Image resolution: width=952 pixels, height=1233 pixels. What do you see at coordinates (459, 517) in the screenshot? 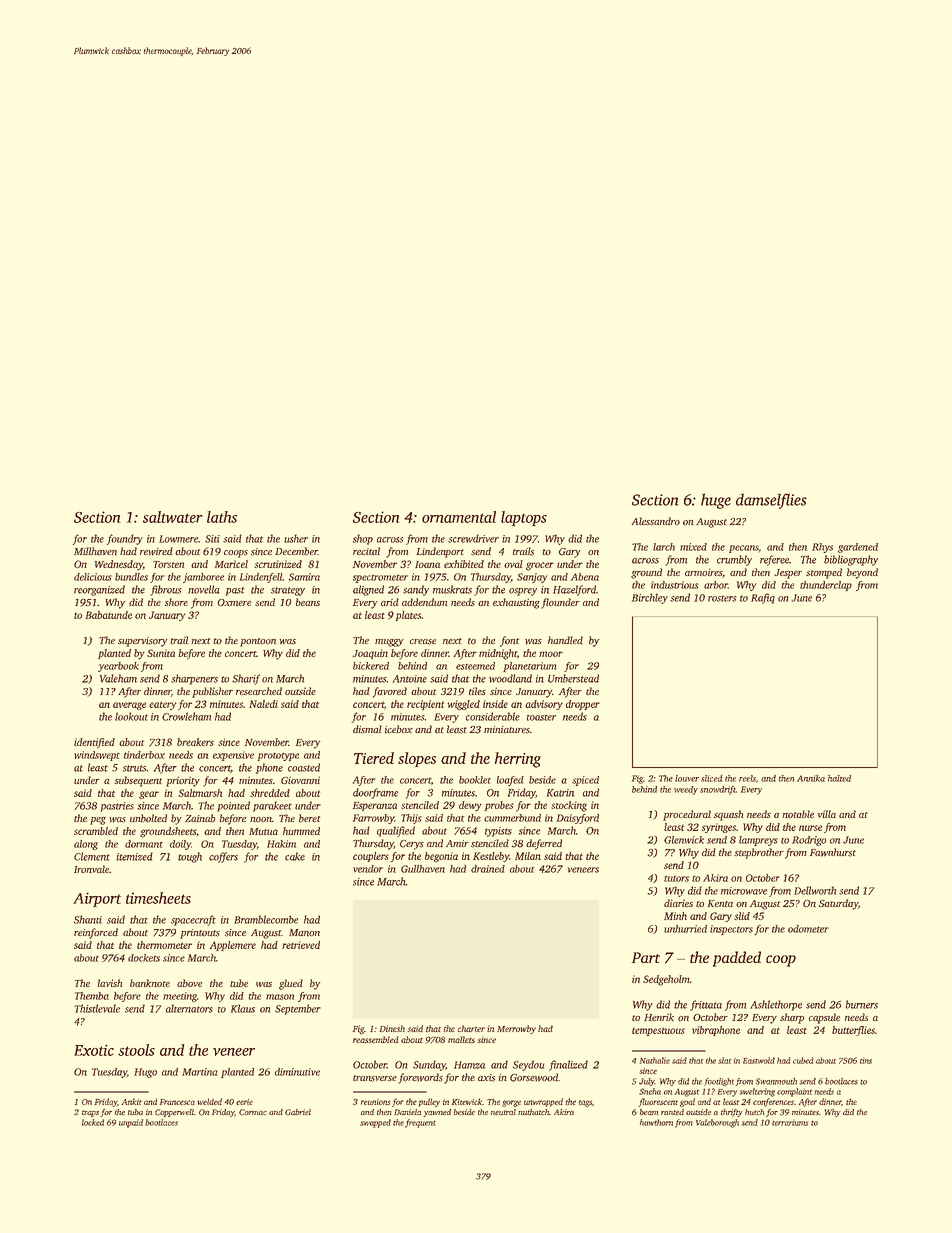
I see `ornamental` at bounding box center [459, 517].
